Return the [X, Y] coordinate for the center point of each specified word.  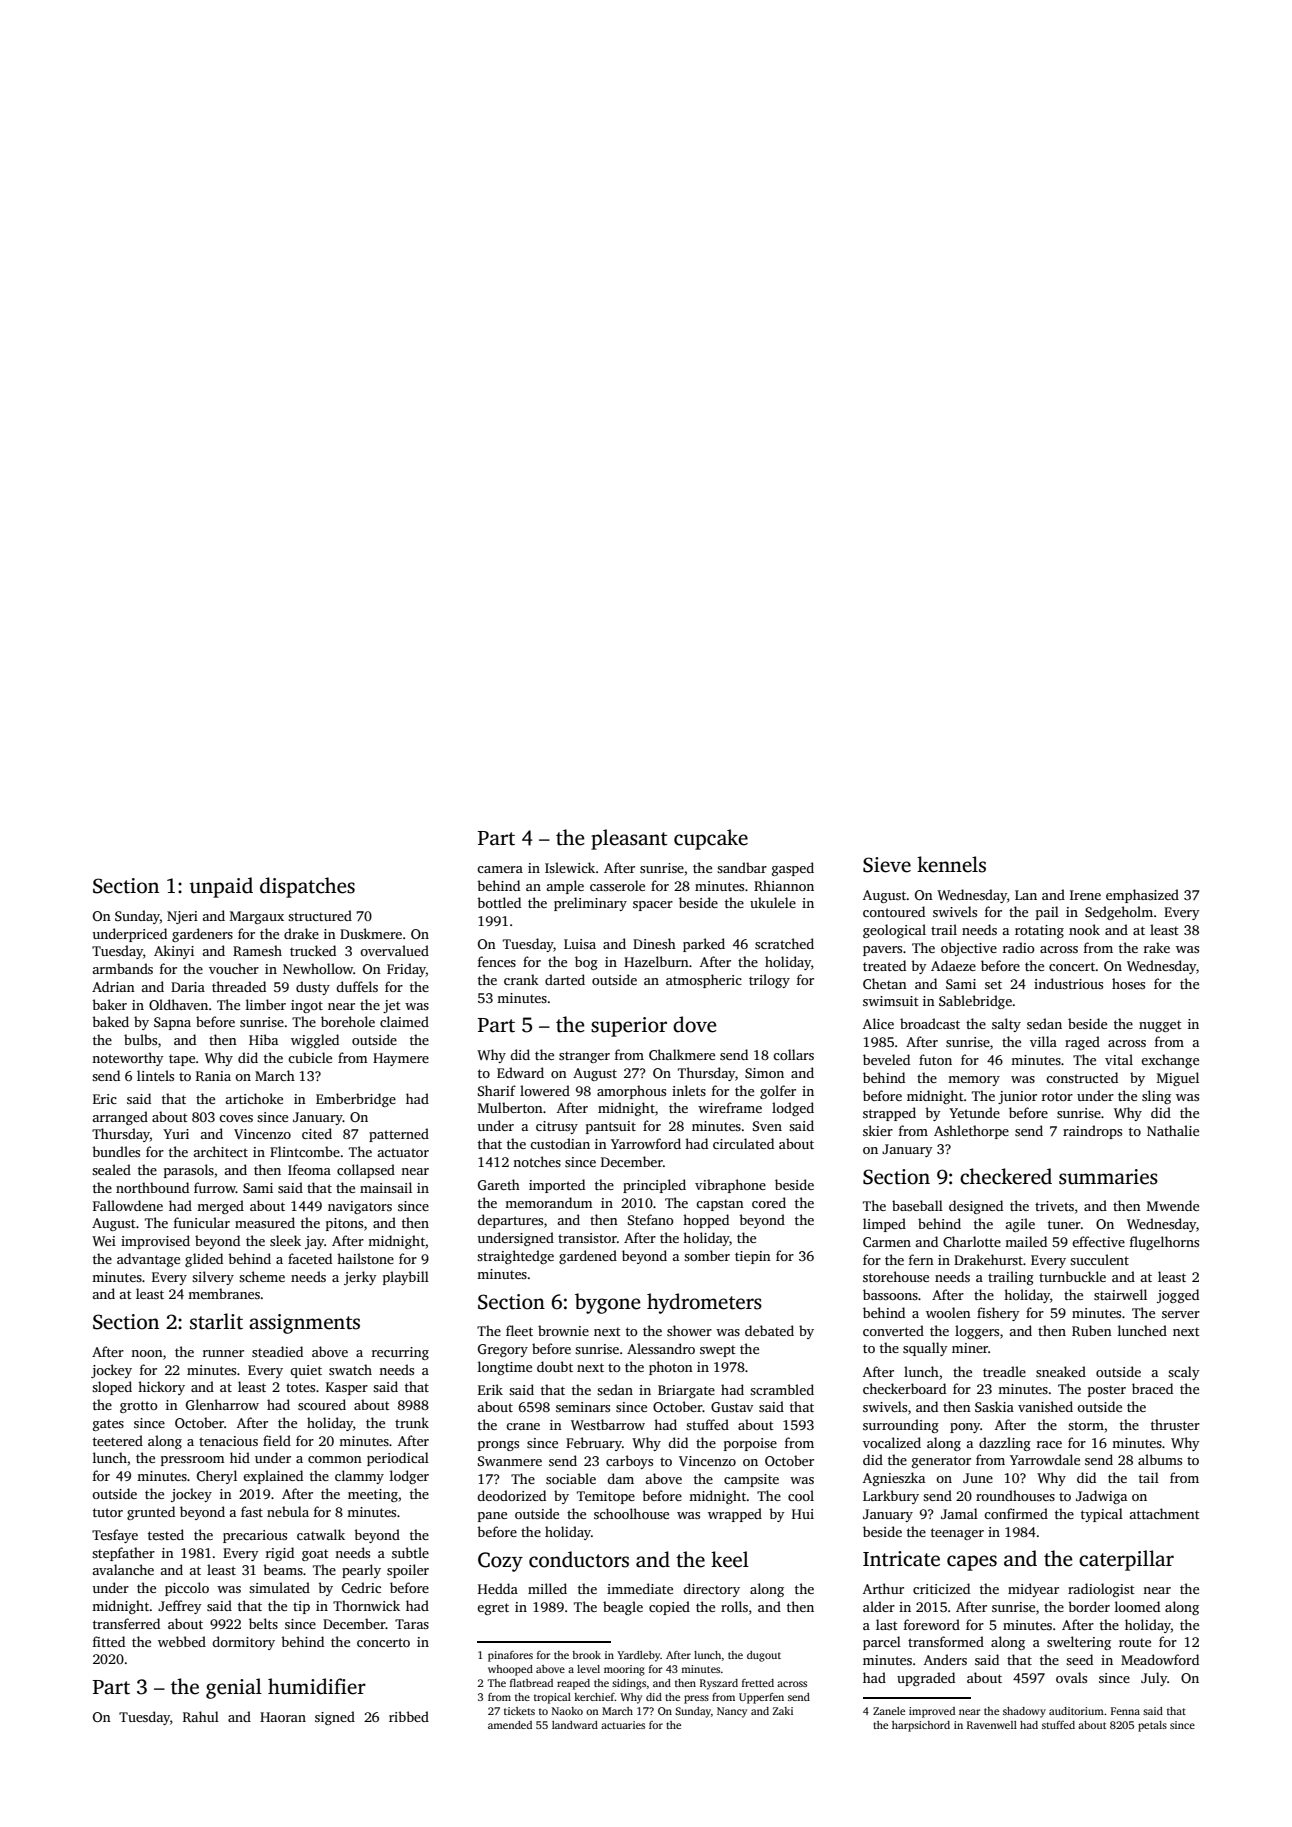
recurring [400, 1353]
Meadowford [1160, 1659]
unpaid [221, 887]
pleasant [629, 839]
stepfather [123, 1554]
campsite [751, 1480]
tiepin [753, 1257]
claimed [404, 1021]
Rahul [201, 1716]
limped [884, 1225]
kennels [951, 864]
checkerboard [904, 1388]
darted [565, 979]
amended [510, 1725]
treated [884, 965]
